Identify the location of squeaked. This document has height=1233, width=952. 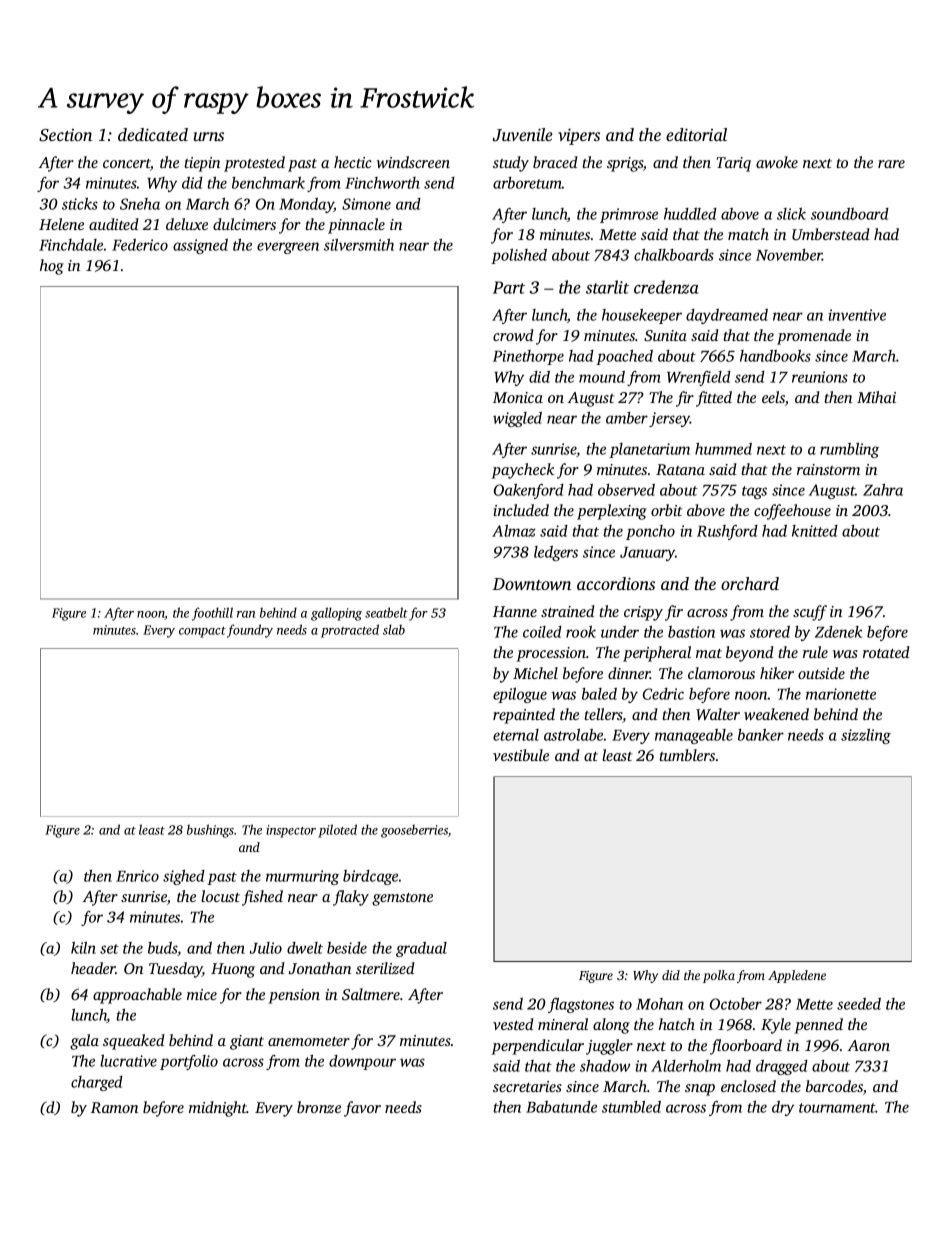
(134, 1042).
